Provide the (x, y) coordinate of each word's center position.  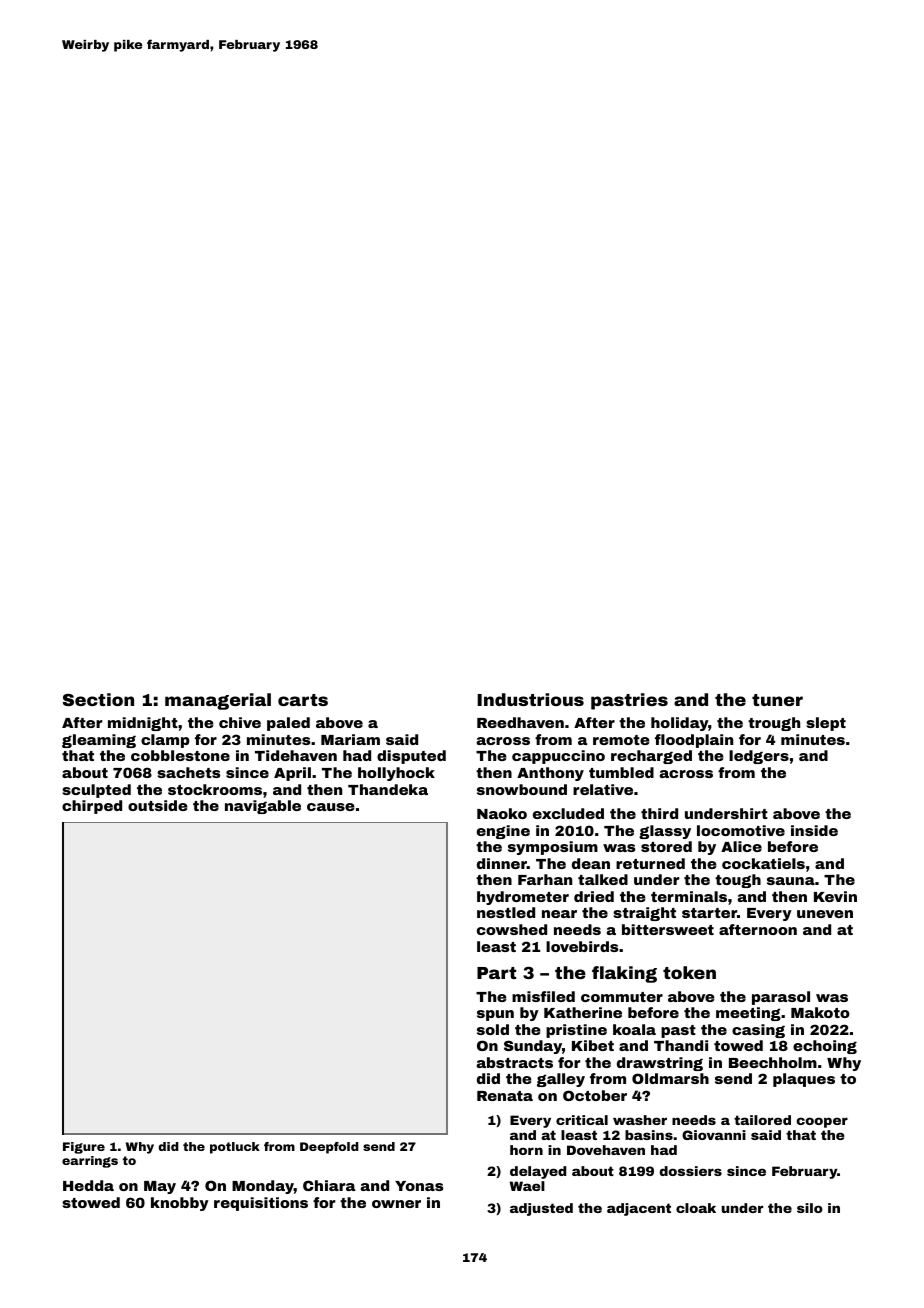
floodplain (694, 741)
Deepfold (329, 1148)
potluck (235, 1148)
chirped (92, 807)
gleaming (99, 741)
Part (496, 973)
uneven (825, 914)
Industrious (530, 699)
